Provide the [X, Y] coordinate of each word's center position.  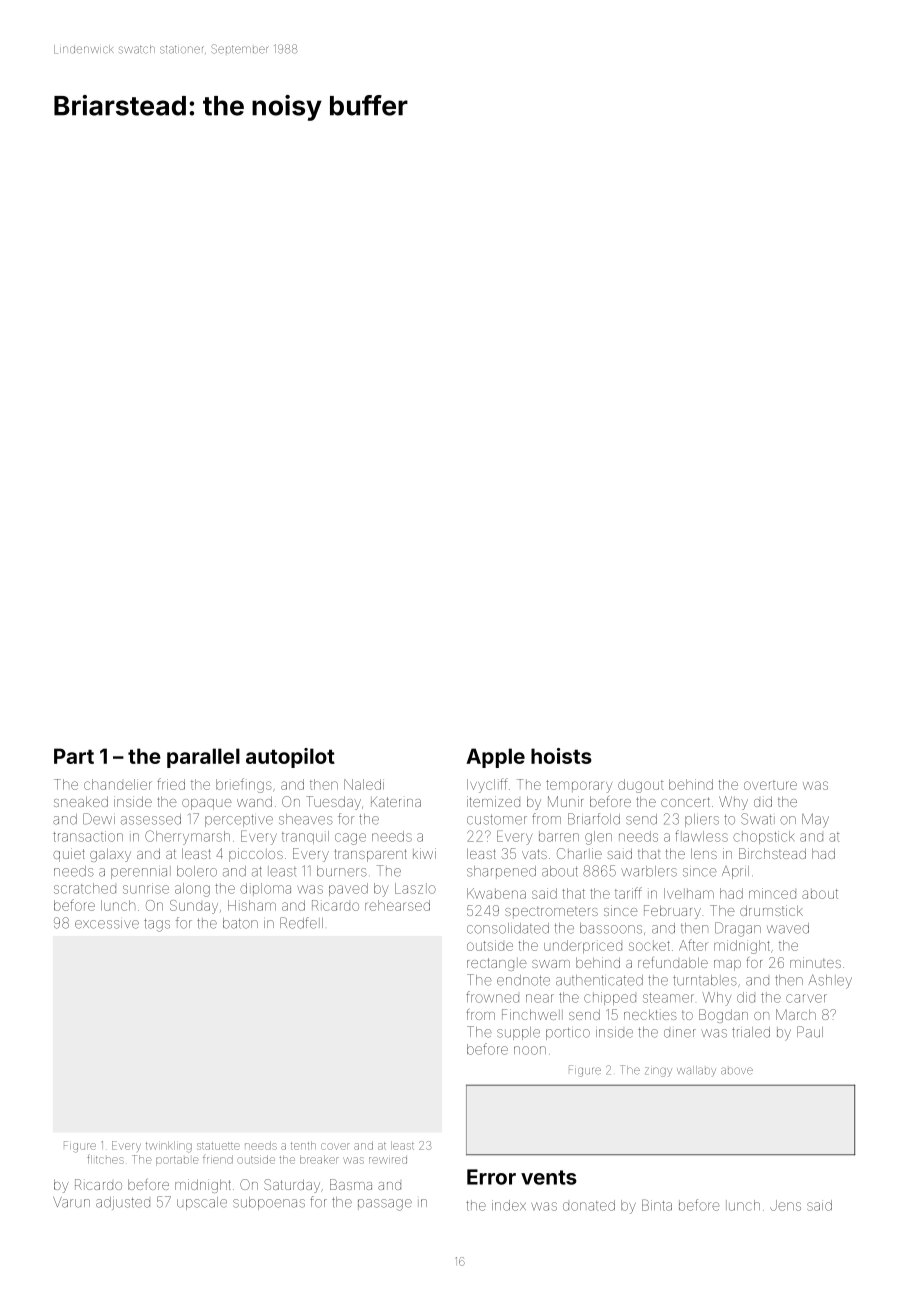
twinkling [169, 1147]
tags [157, 925]
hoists [561, 756]
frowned [492, 997]
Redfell [301, 923]
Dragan [738, 929]
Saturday [292, 1186]
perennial [141, 872]
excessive [107, 924]
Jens [785, 1205]
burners [342, 871]
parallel [203, 758]
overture [770, 785]
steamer [668, 998]
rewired [388, 1160]
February [672, 912]
